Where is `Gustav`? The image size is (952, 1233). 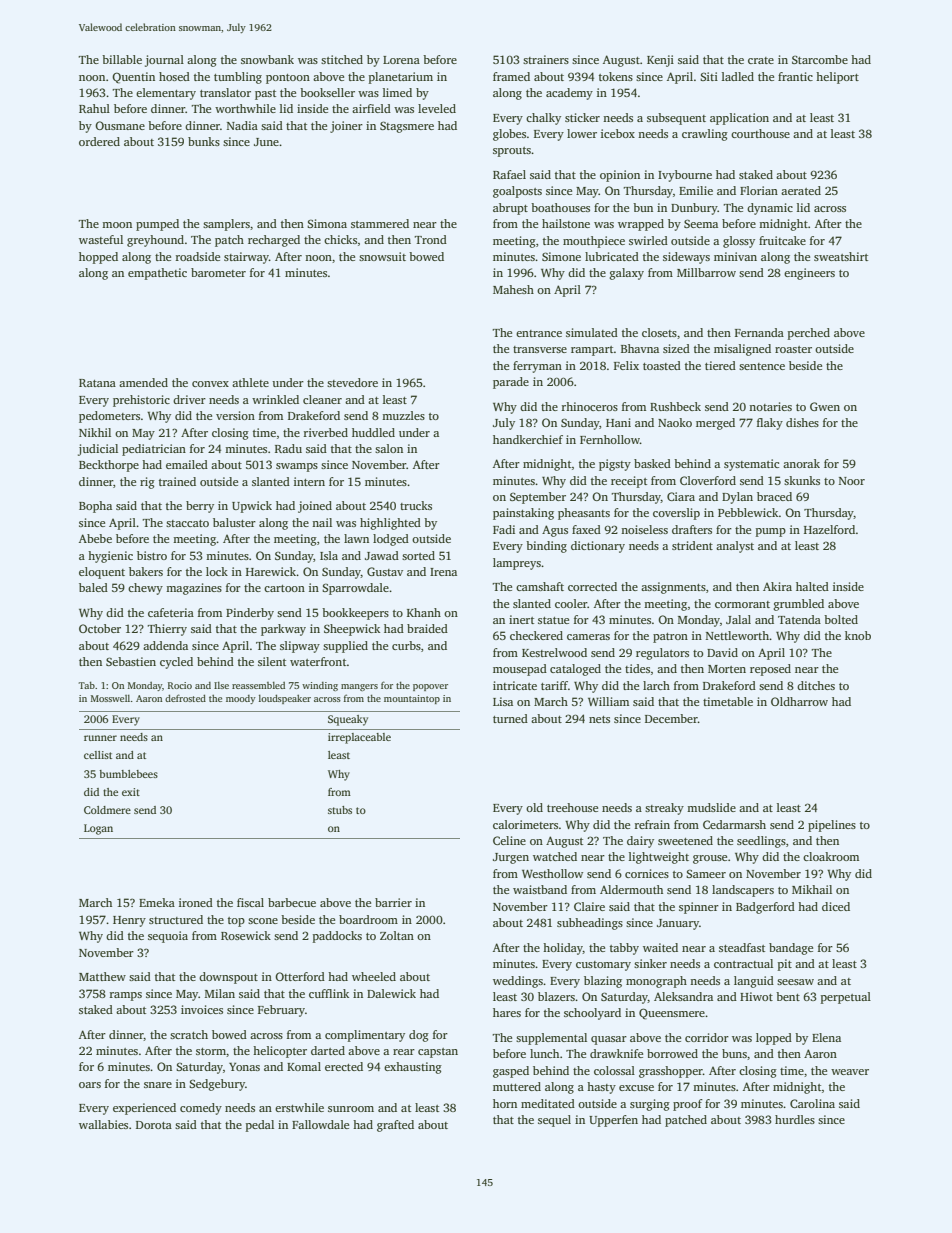 Gustav is located at coordinates (385, 571).
